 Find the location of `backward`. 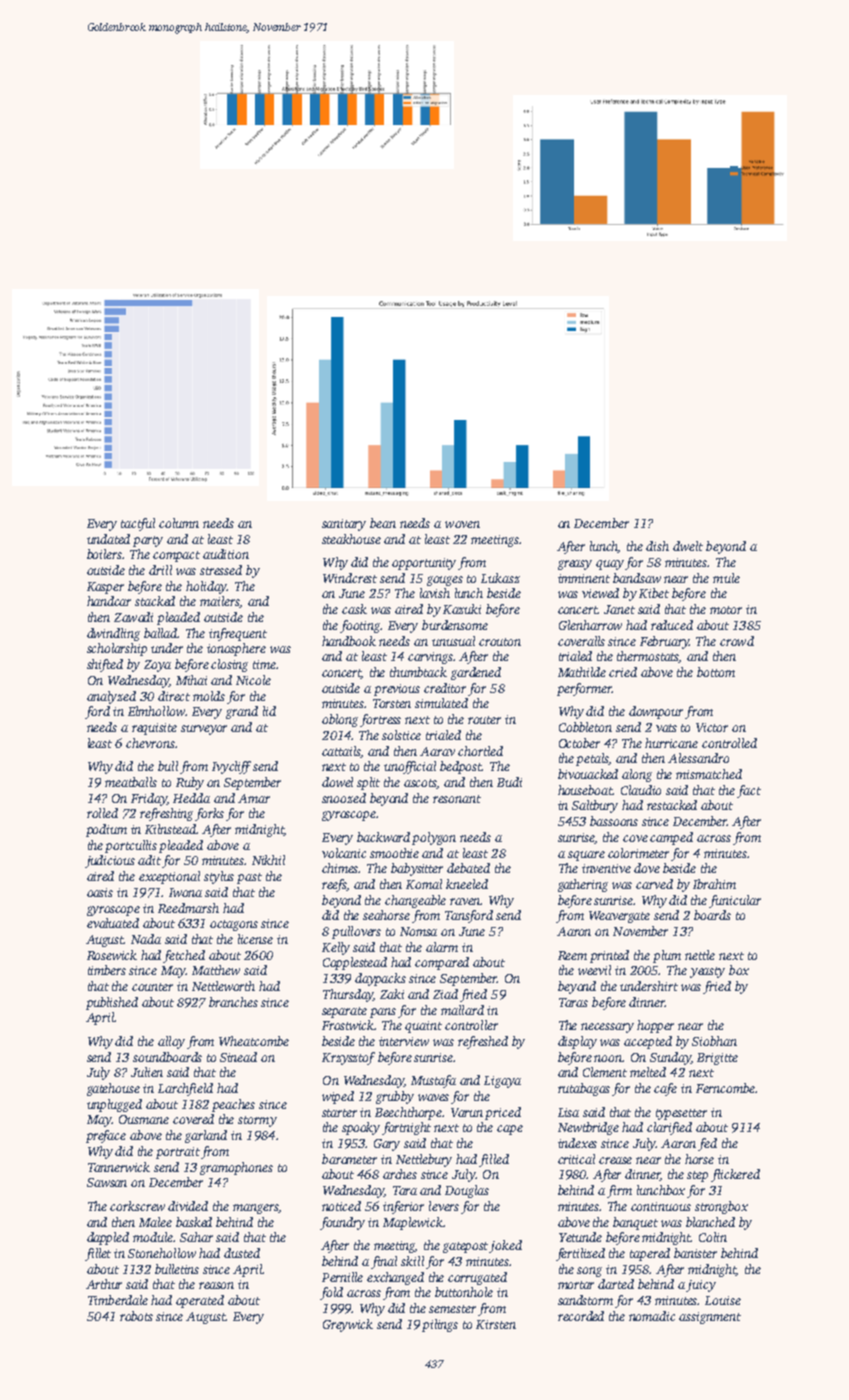

backward is located at coordinates (383, 837).
